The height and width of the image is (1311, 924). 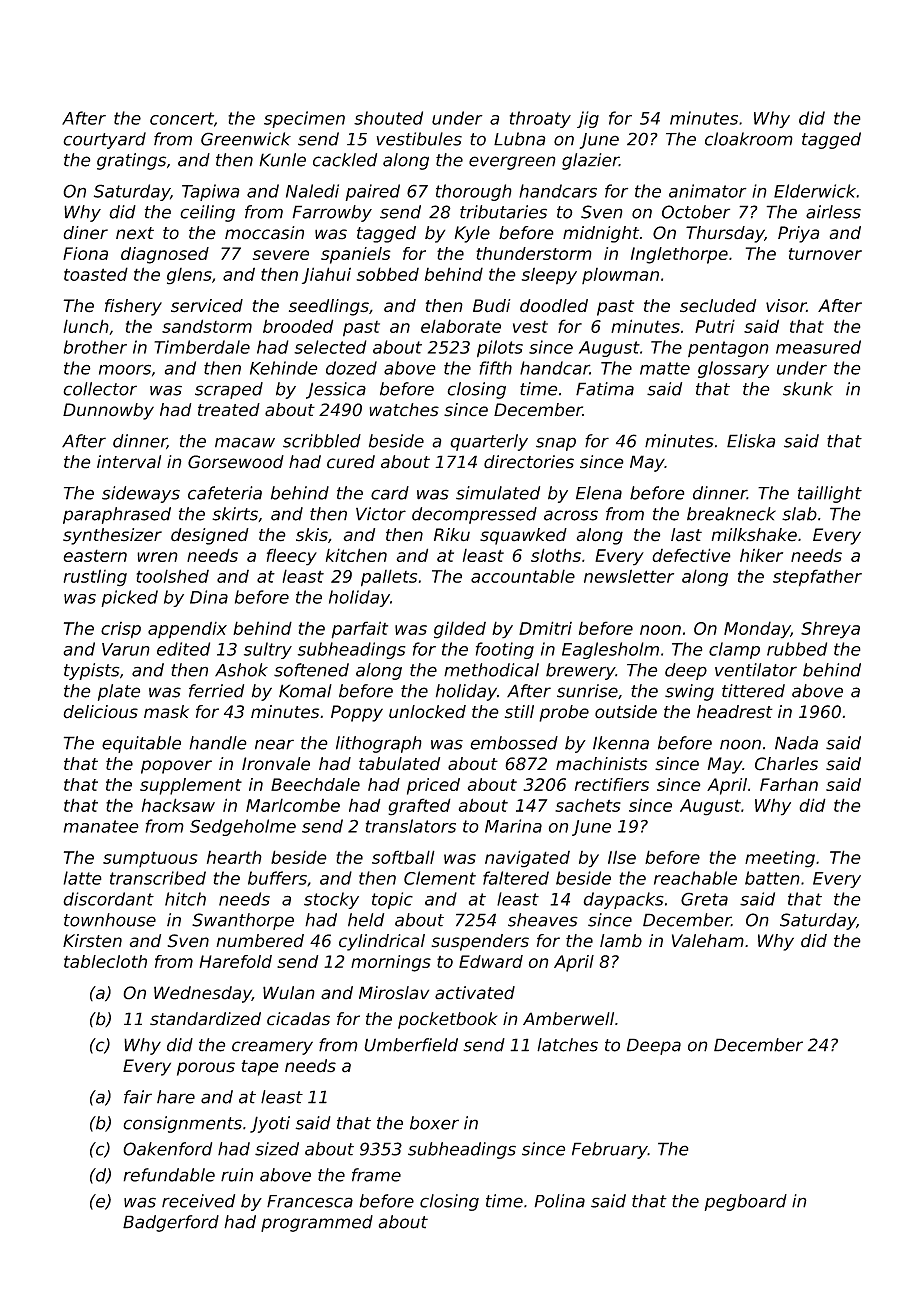 I want to click on Badgerford, so click(x=171, y=1223).
